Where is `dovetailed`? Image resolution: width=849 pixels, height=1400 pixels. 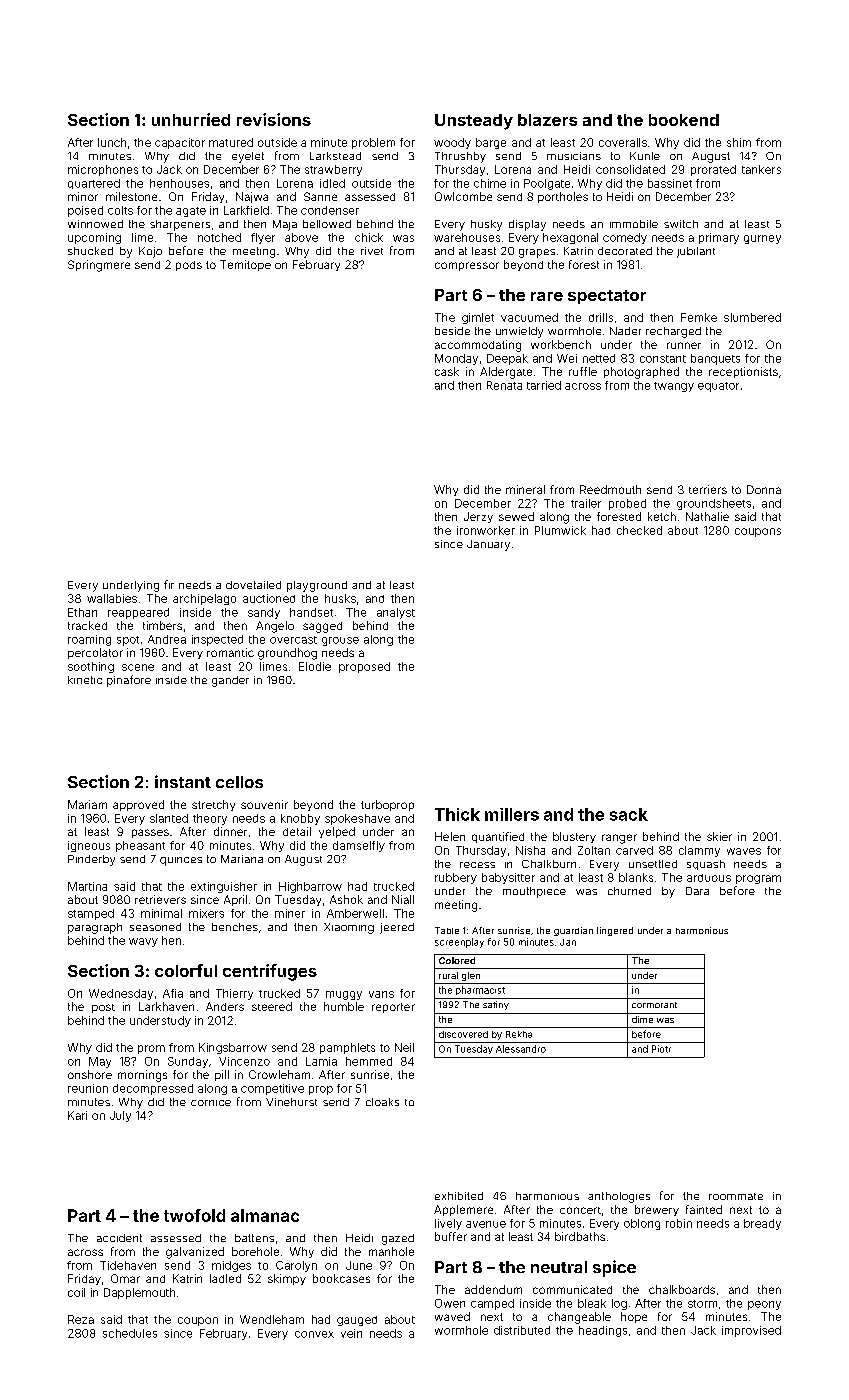 dovetailed is located at coordinates (253, 585).
